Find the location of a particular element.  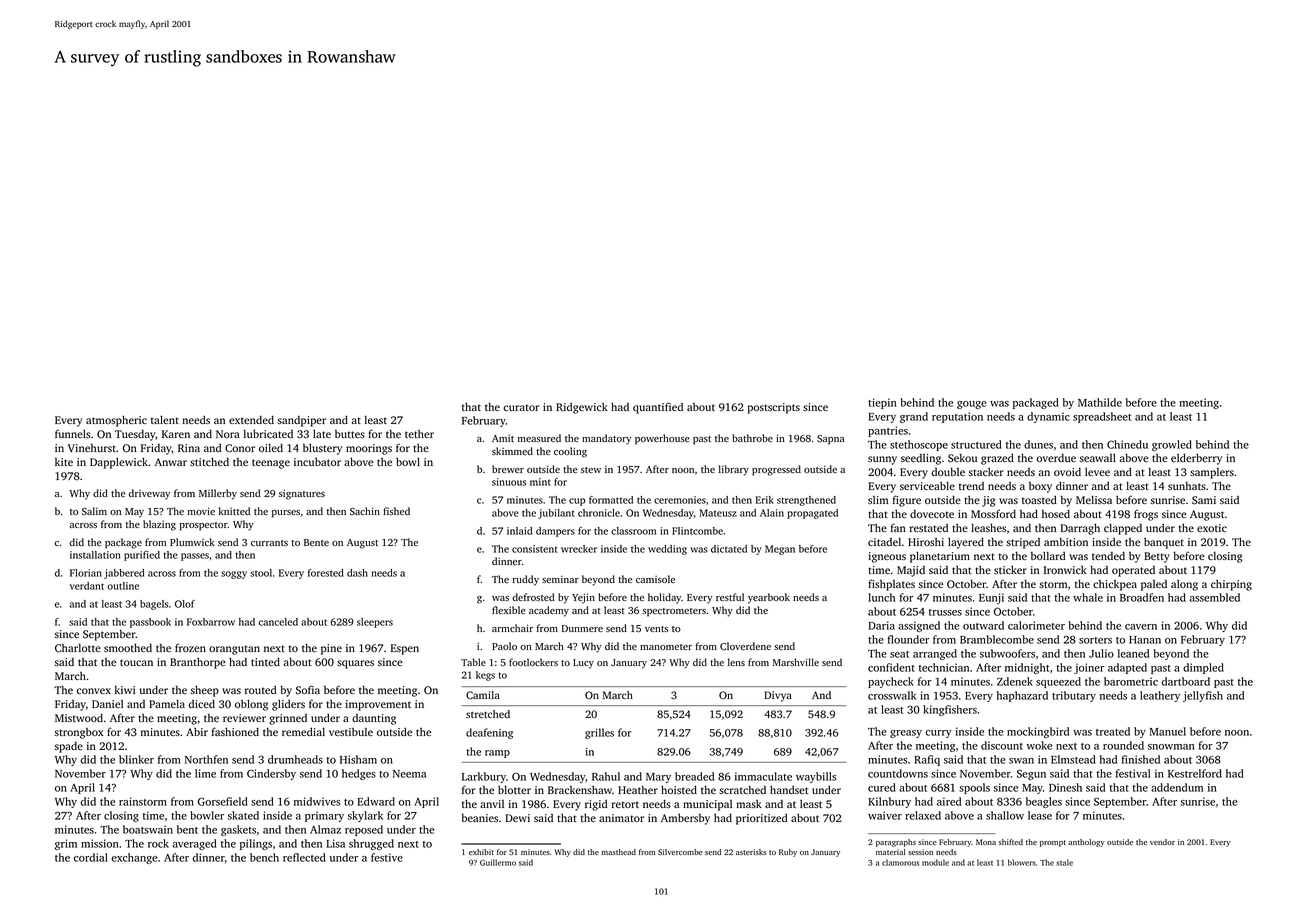

frogs is located at coordinates (1146, 515).
